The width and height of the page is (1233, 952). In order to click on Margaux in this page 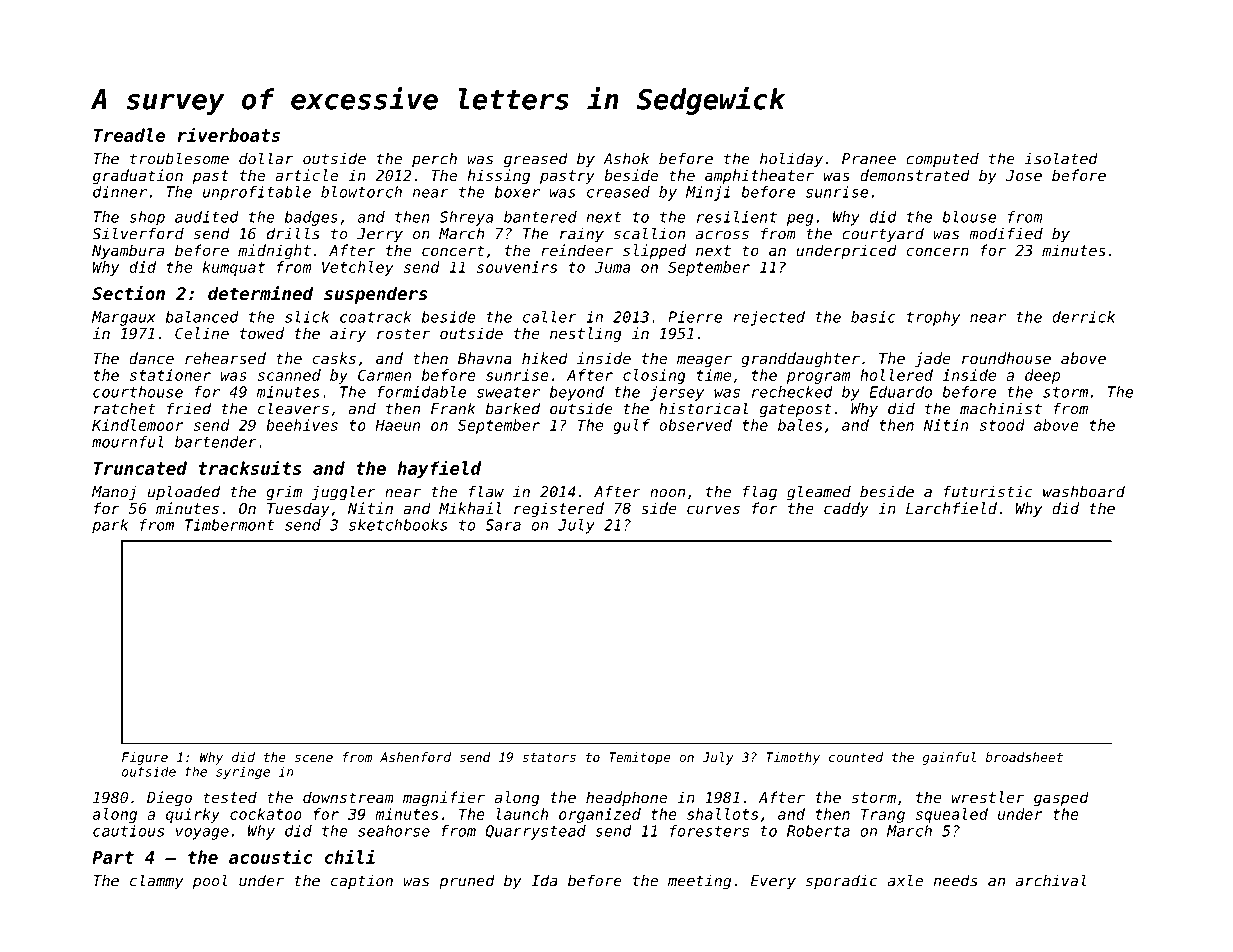, I will do `click(124, 318)`.
